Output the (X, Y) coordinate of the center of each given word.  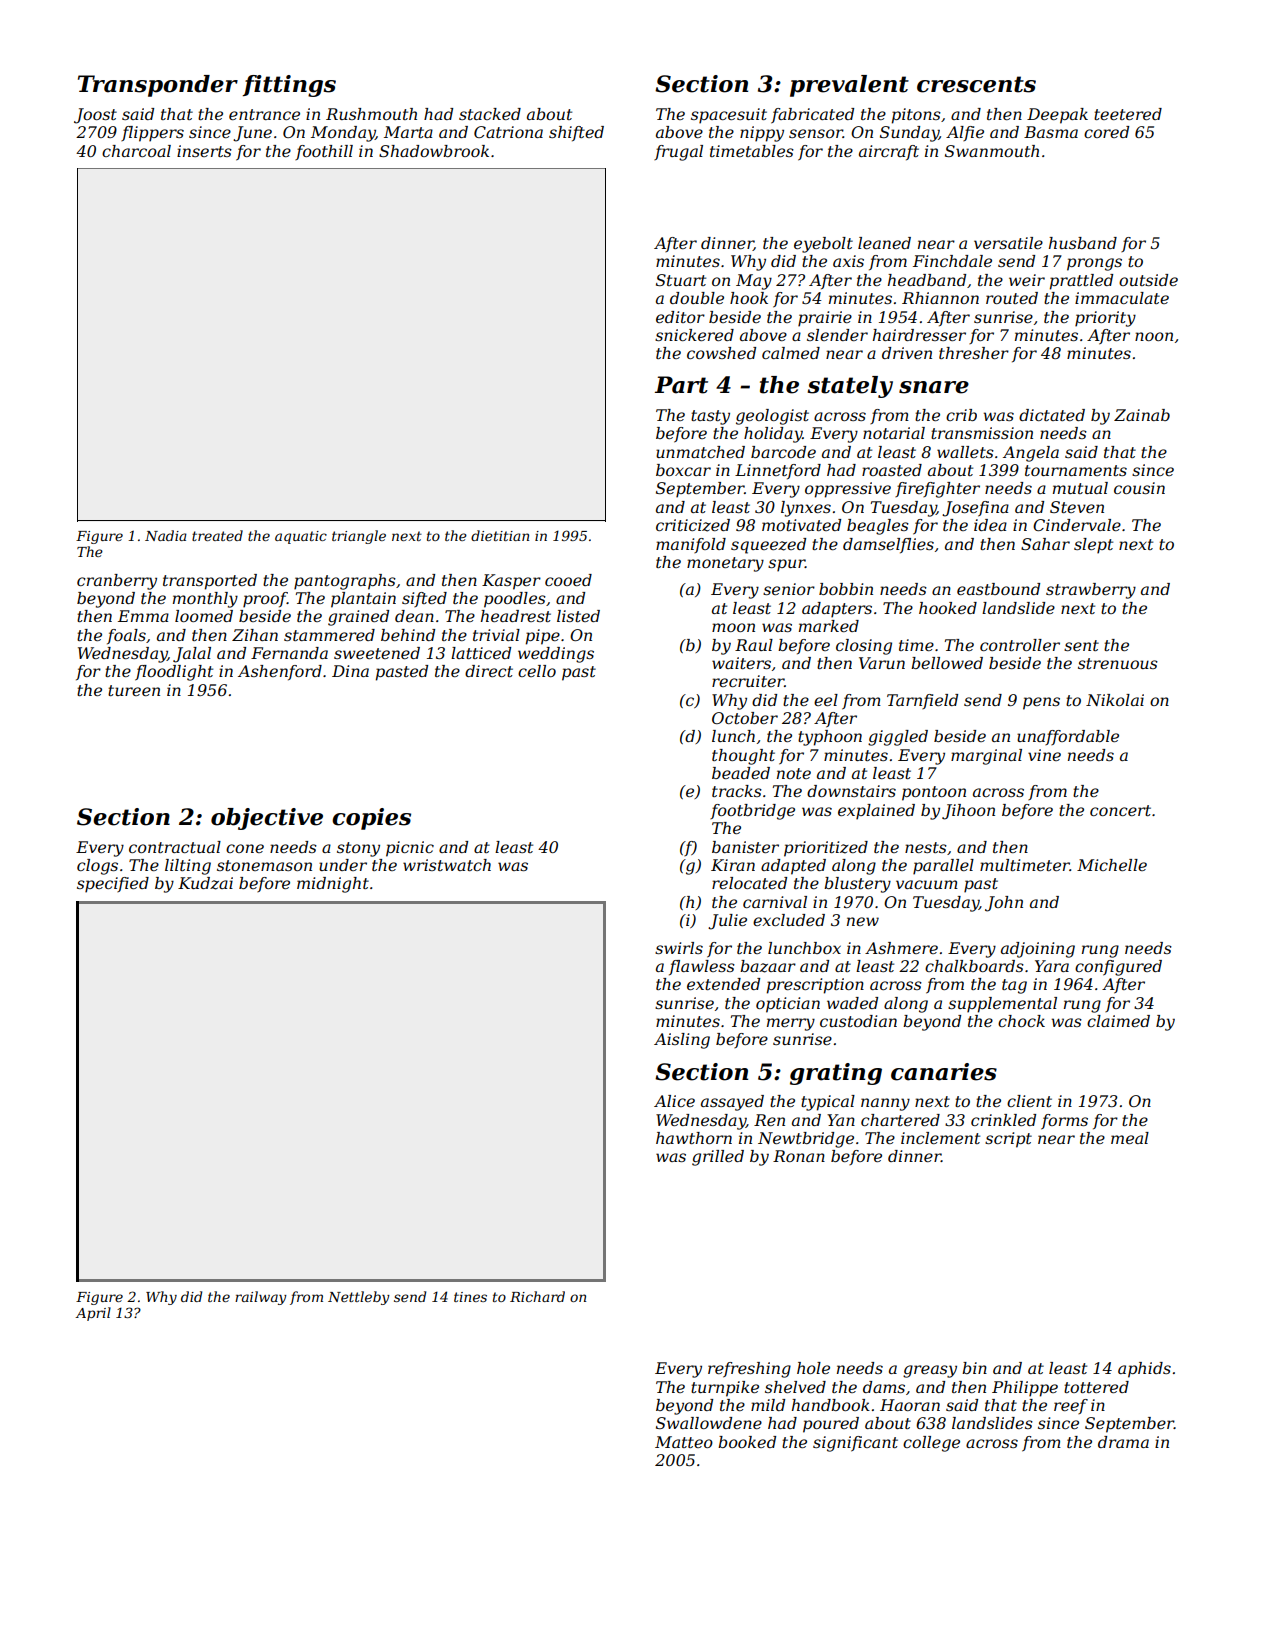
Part (681, 385)
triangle (359, 537)
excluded (789, 920)
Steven (1077, 507)
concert (1120, 810)
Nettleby (359, 1298)
